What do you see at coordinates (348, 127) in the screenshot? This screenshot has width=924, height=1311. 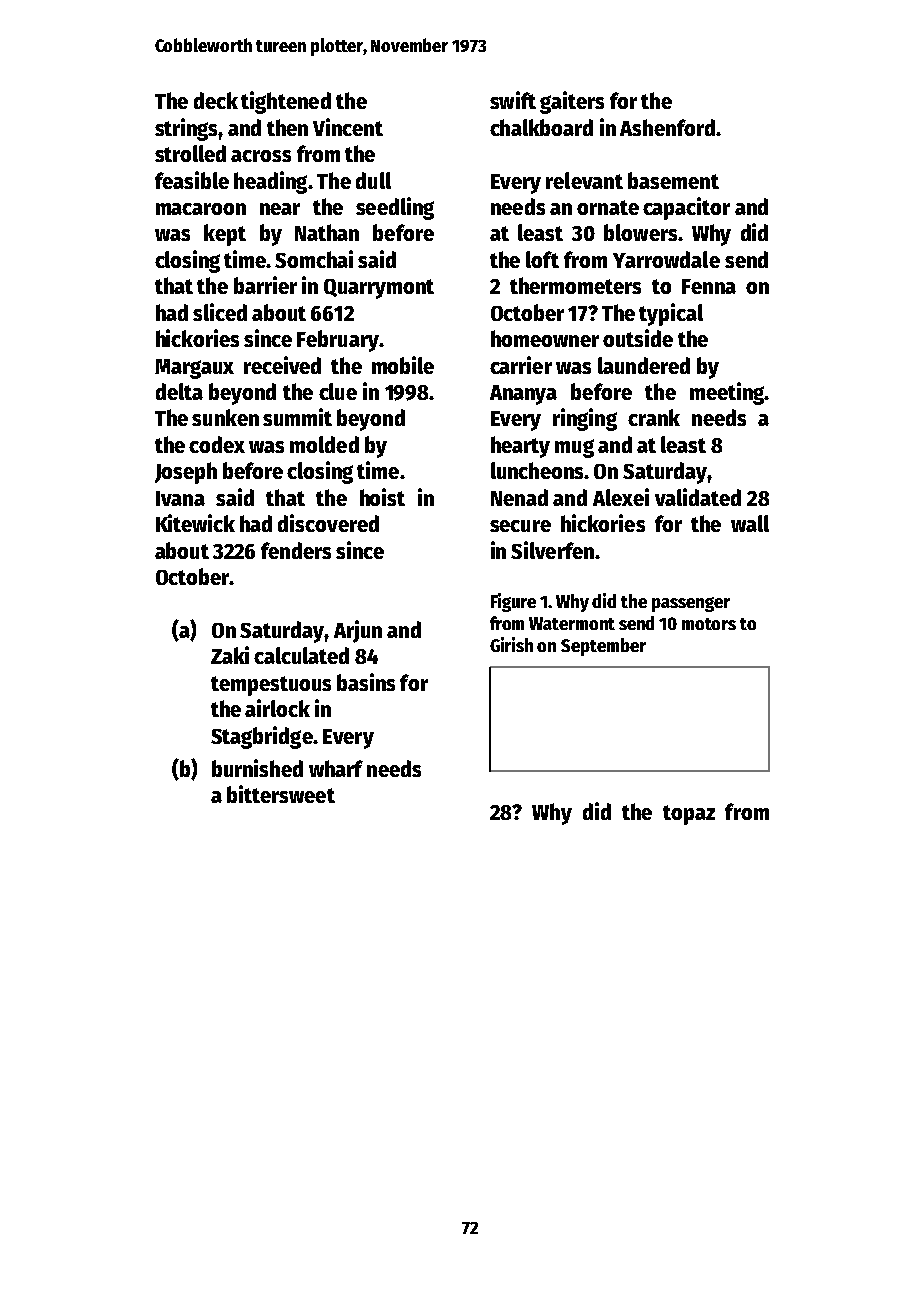 I see `Vincent` at bounding box center [348, 127].
